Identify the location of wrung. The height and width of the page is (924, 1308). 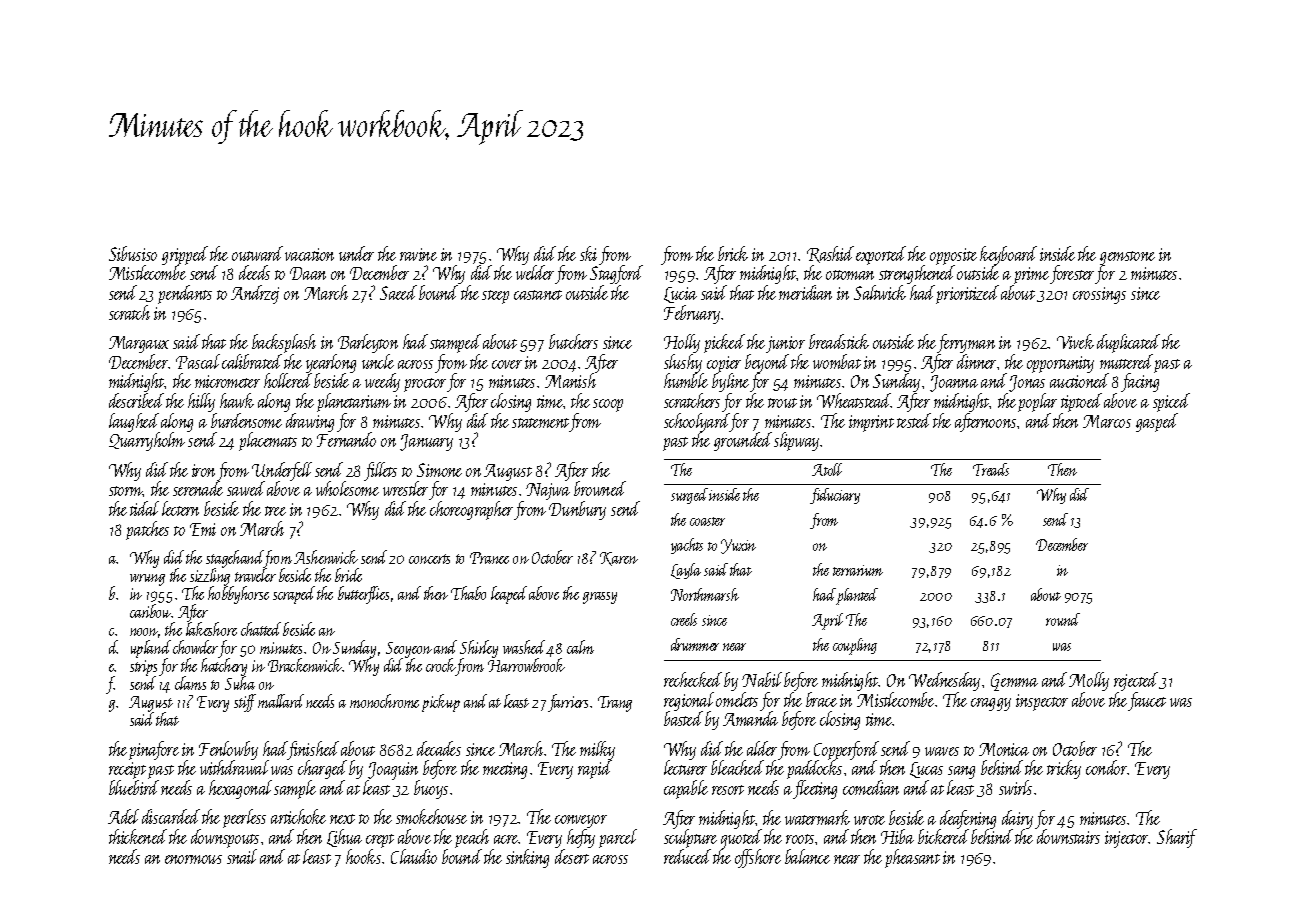
(147, 580).
